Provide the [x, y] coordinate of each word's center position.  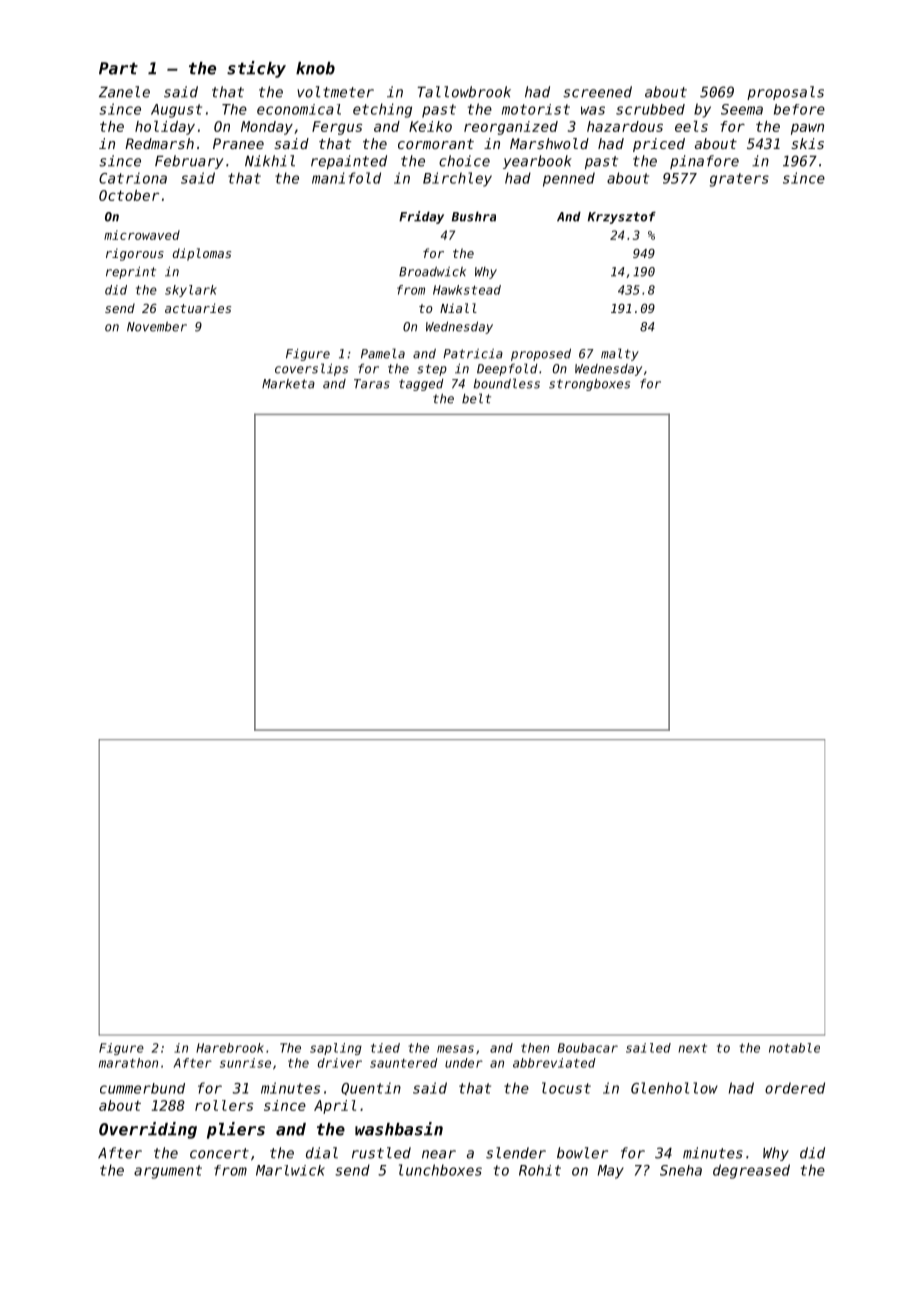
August [176, 111]
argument [168, 1172]
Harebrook [230, 1048]
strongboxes [589, 384]
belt [476, 398]
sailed [648, 1048]
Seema [742, 109]
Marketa [288, 384]
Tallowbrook [464, 92]
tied [385, 1048]
